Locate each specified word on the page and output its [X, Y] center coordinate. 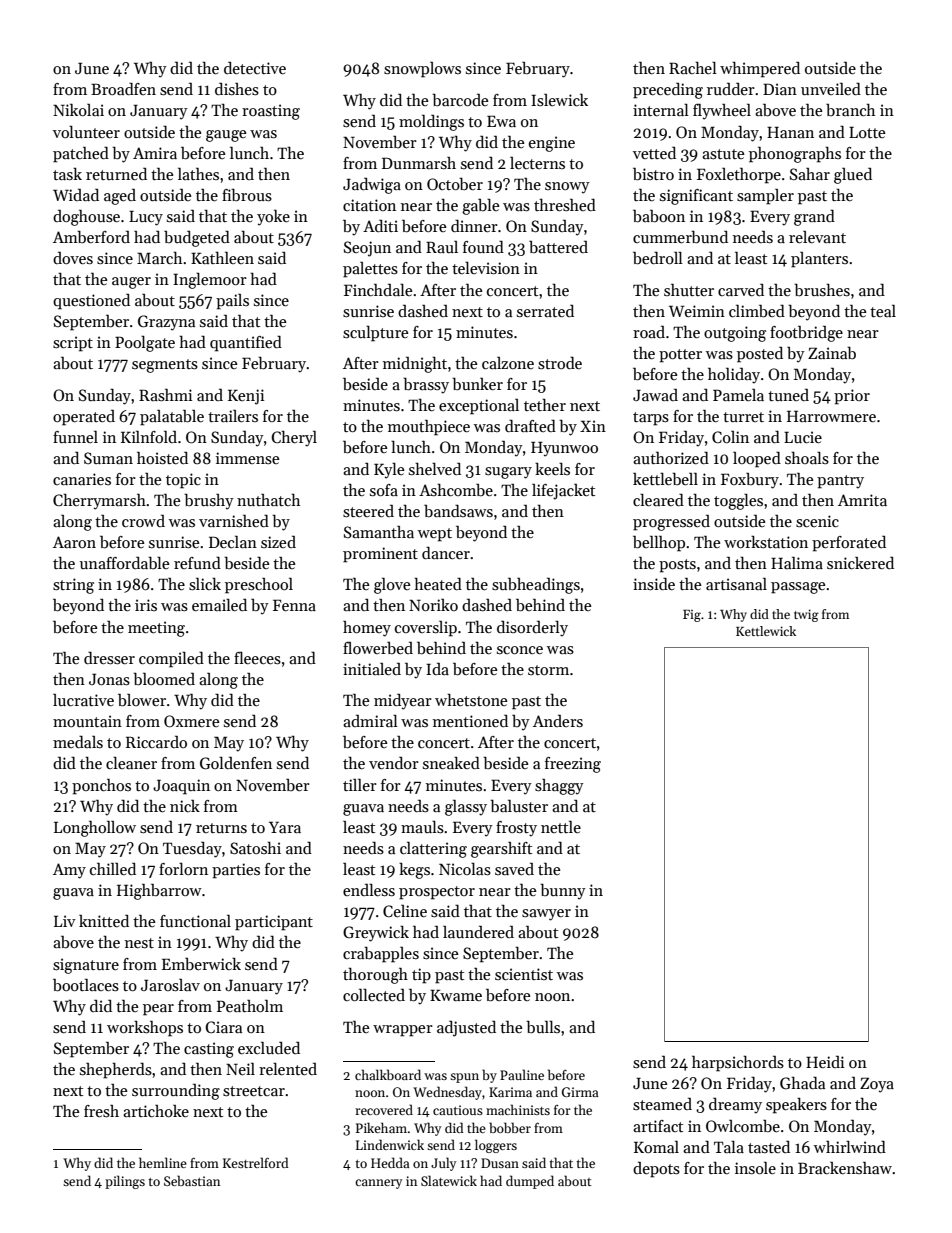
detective [255, 67]
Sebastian [192, 1180]
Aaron [74, 542]
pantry [840, 482]
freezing [573, 765]
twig [806, 615]
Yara [285, 827]
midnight [415, 365]
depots [656, 1170]
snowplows [422, 70]
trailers [233, 416]
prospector [437, 893]
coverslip [426, 629]
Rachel [693, 68]
